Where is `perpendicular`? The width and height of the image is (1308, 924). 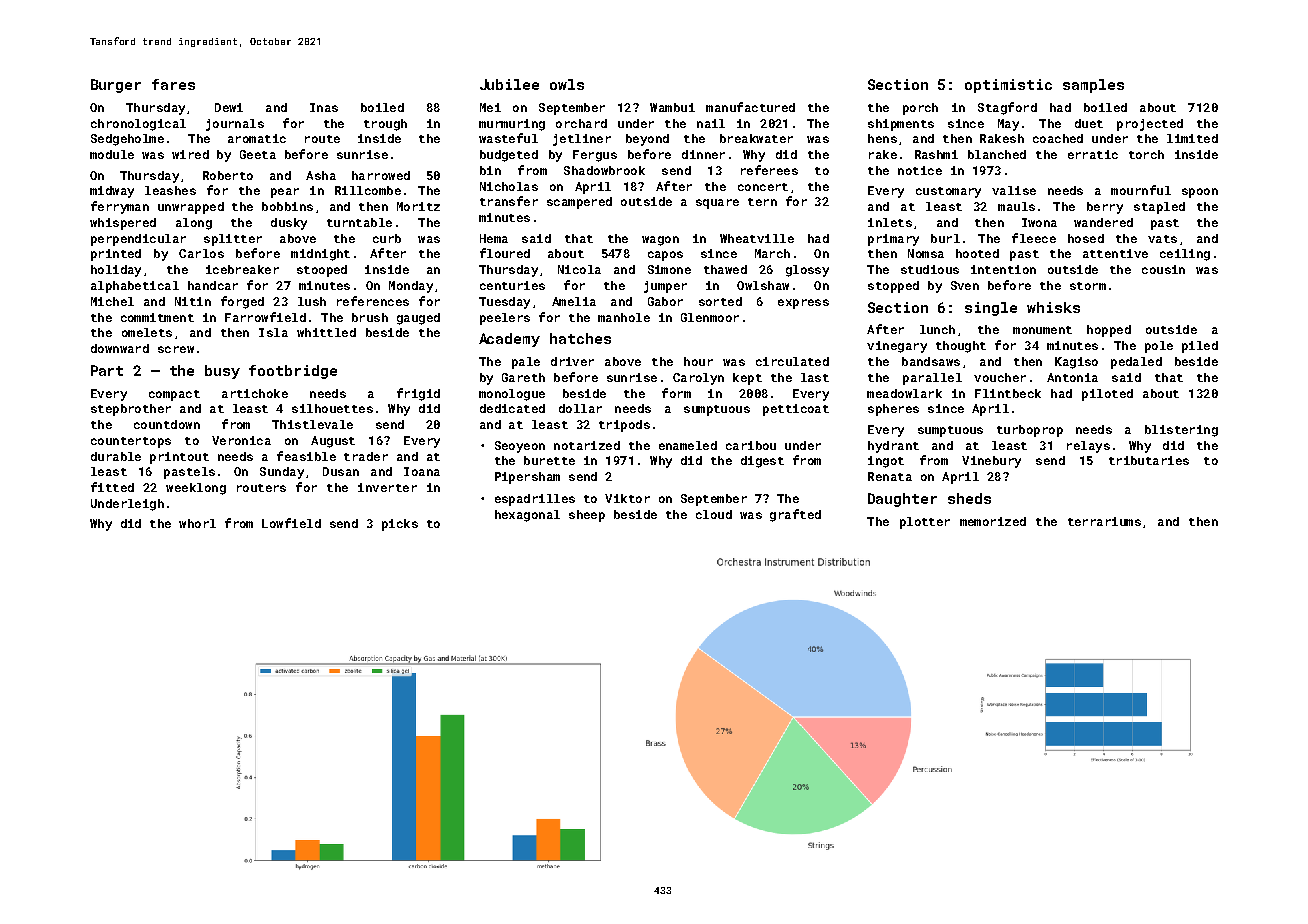 perpendicular is located at coordinates (138, 240).
